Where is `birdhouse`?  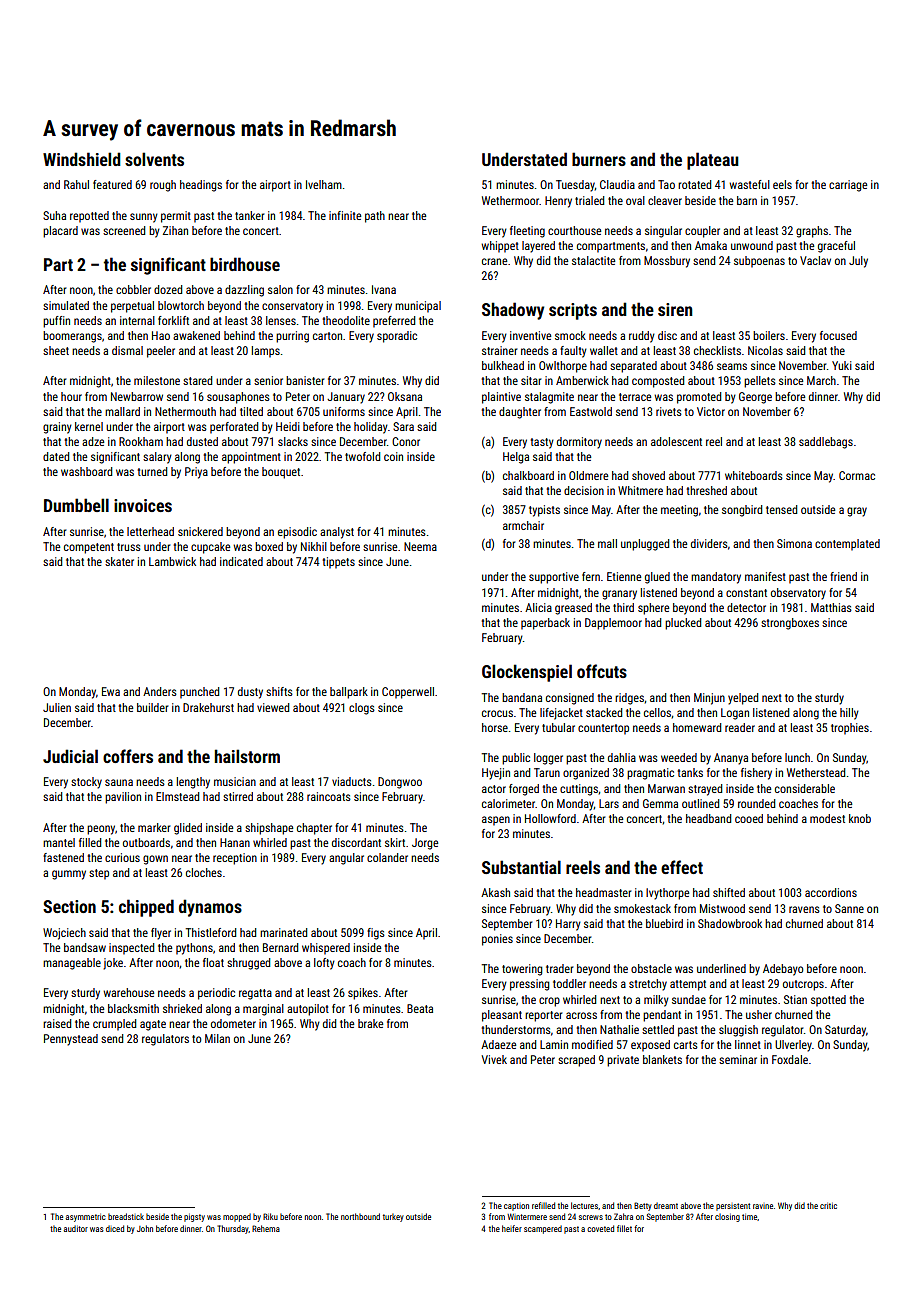
birdhouse is located at coordinates (245, 264).
